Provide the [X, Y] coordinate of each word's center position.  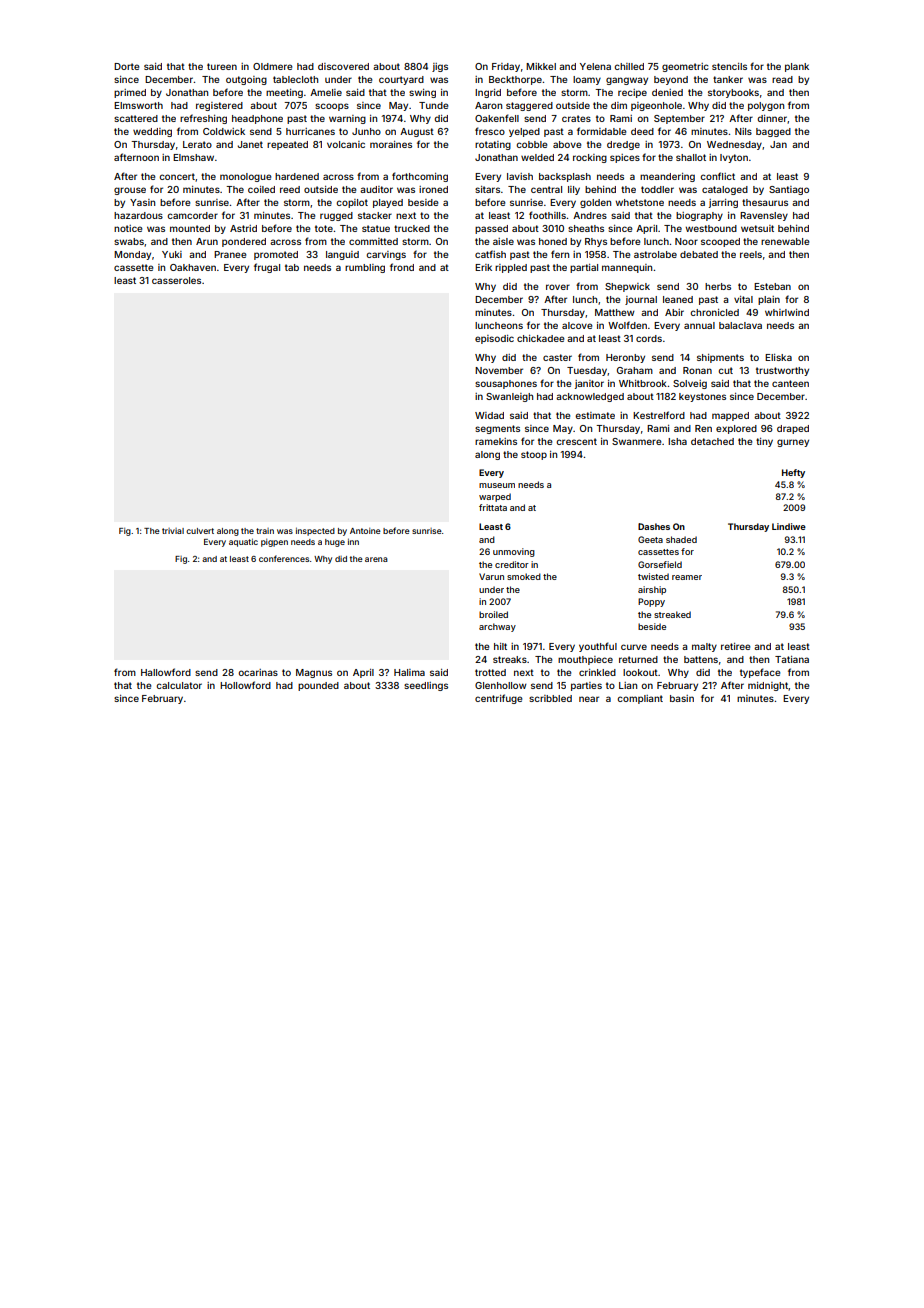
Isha [677, 441]
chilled [629, 66]
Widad [489, 415]
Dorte [127, 66]
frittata [493, 507]
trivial [173, 531]
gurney [793, 443]
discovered [343, 66]
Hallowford [166, 672]
